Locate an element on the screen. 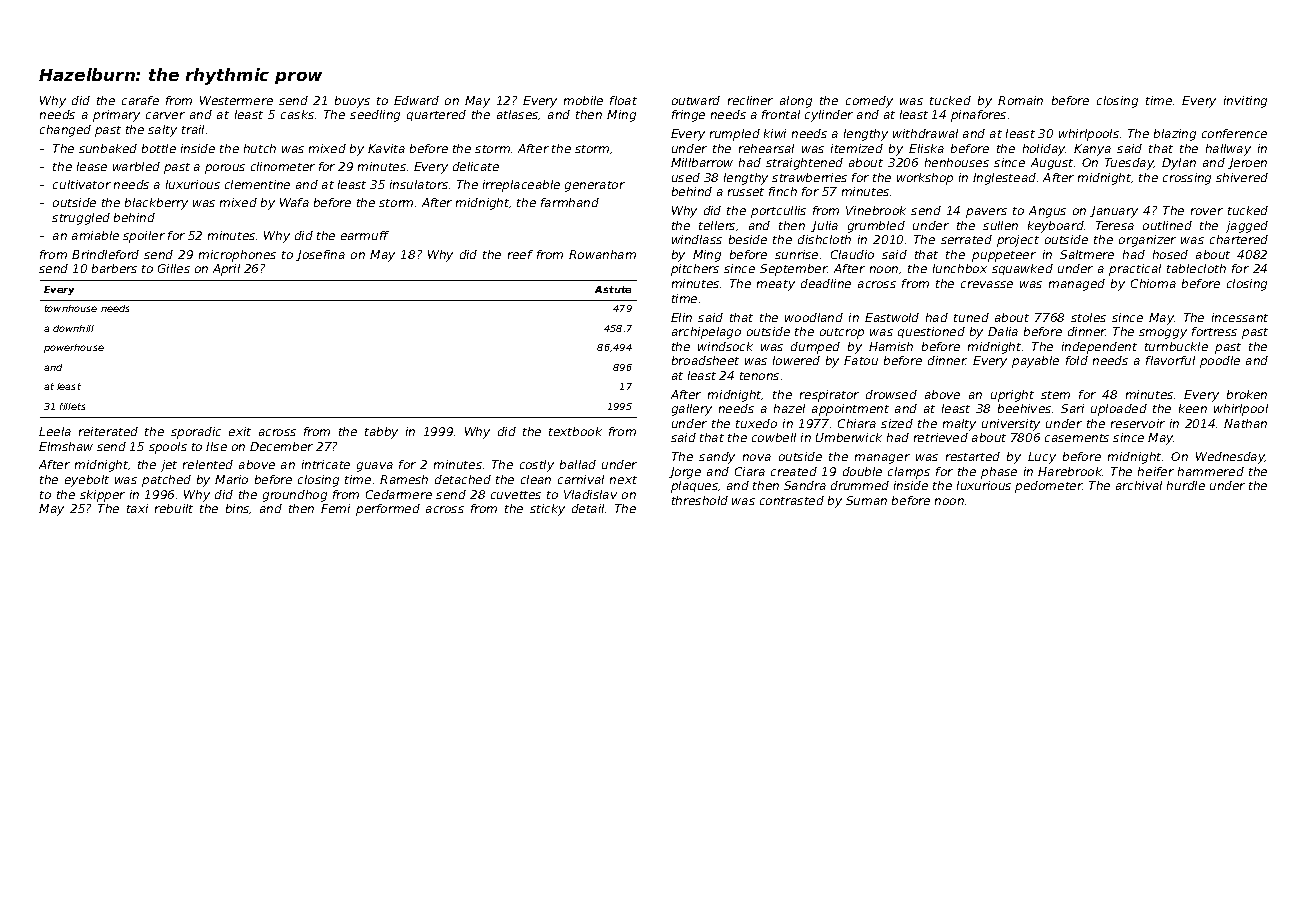 This screenshot has width=1308, height=924. Edward is located at coordinates (416, 100).
